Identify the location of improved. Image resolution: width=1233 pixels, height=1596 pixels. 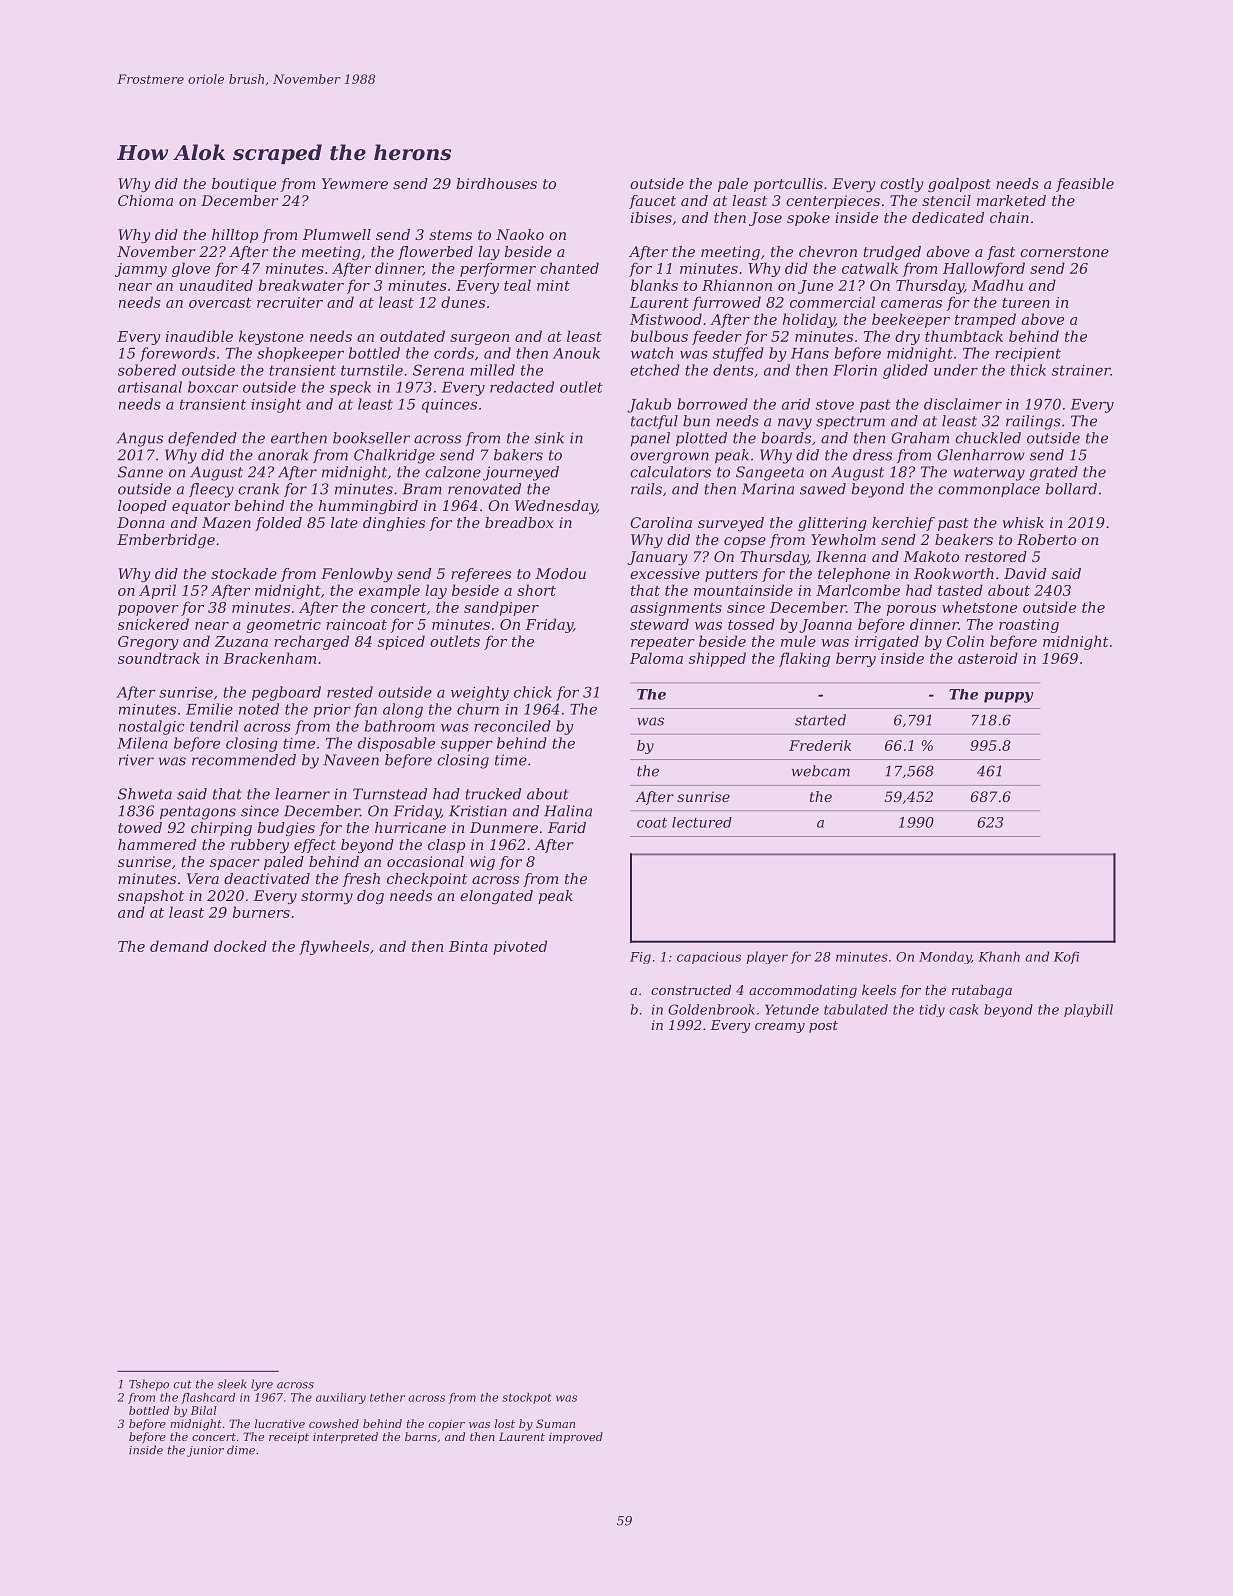
(576, 1437).
